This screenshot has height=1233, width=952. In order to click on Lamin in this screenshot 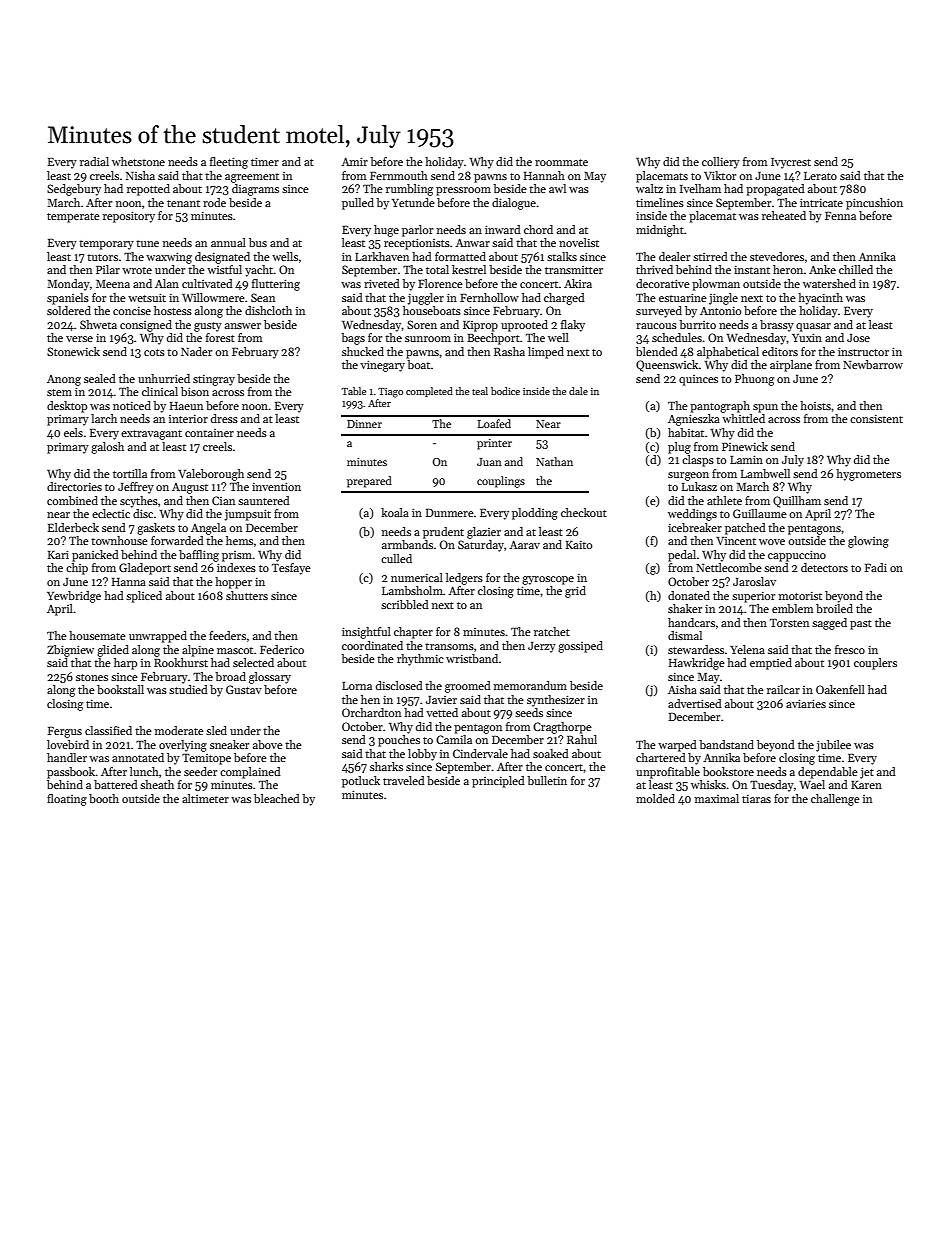, I will do `click(746, 459)`.
